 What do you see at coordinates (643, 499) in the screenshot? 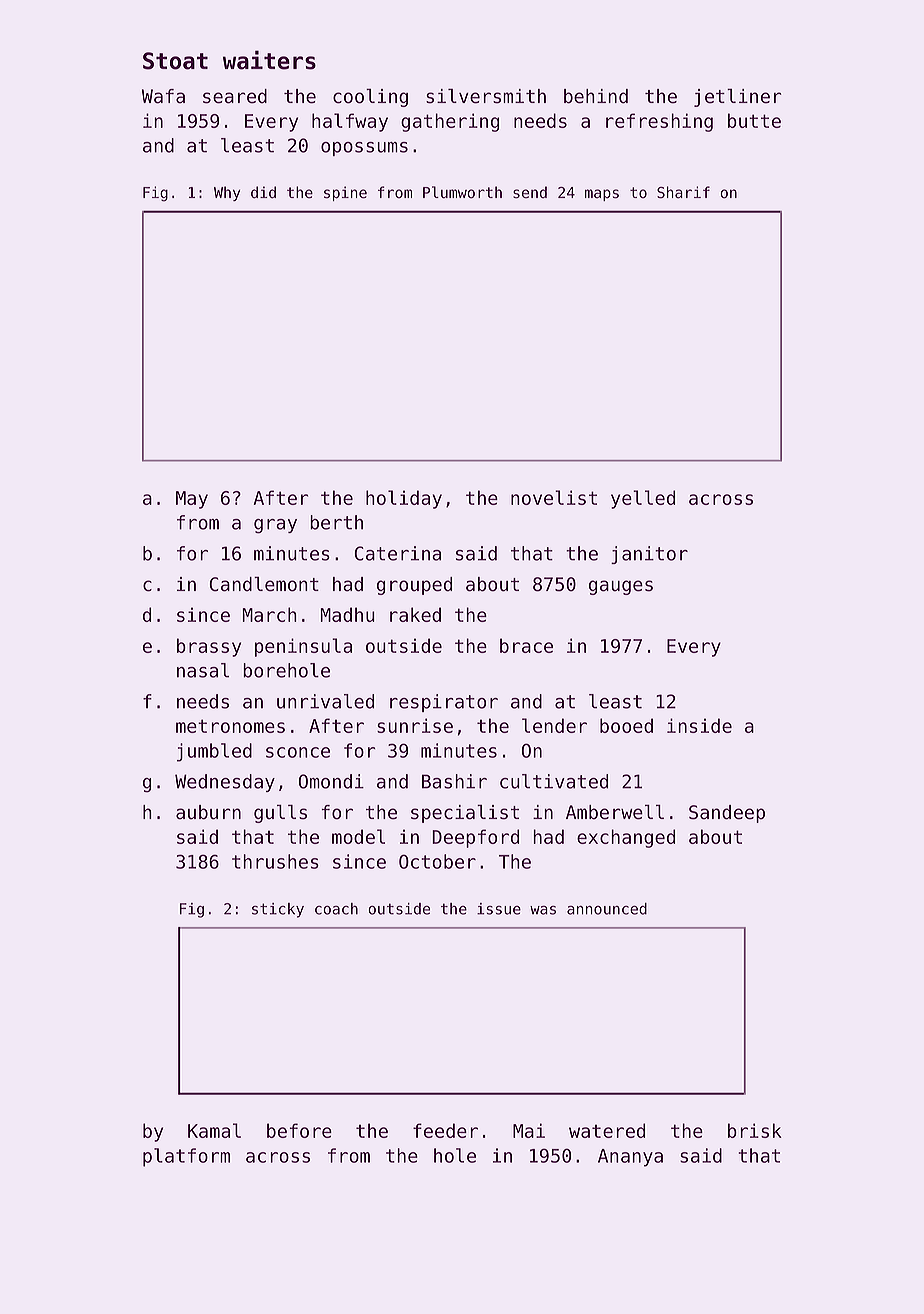
I see `yelled` at bounding box center [643, 499].
